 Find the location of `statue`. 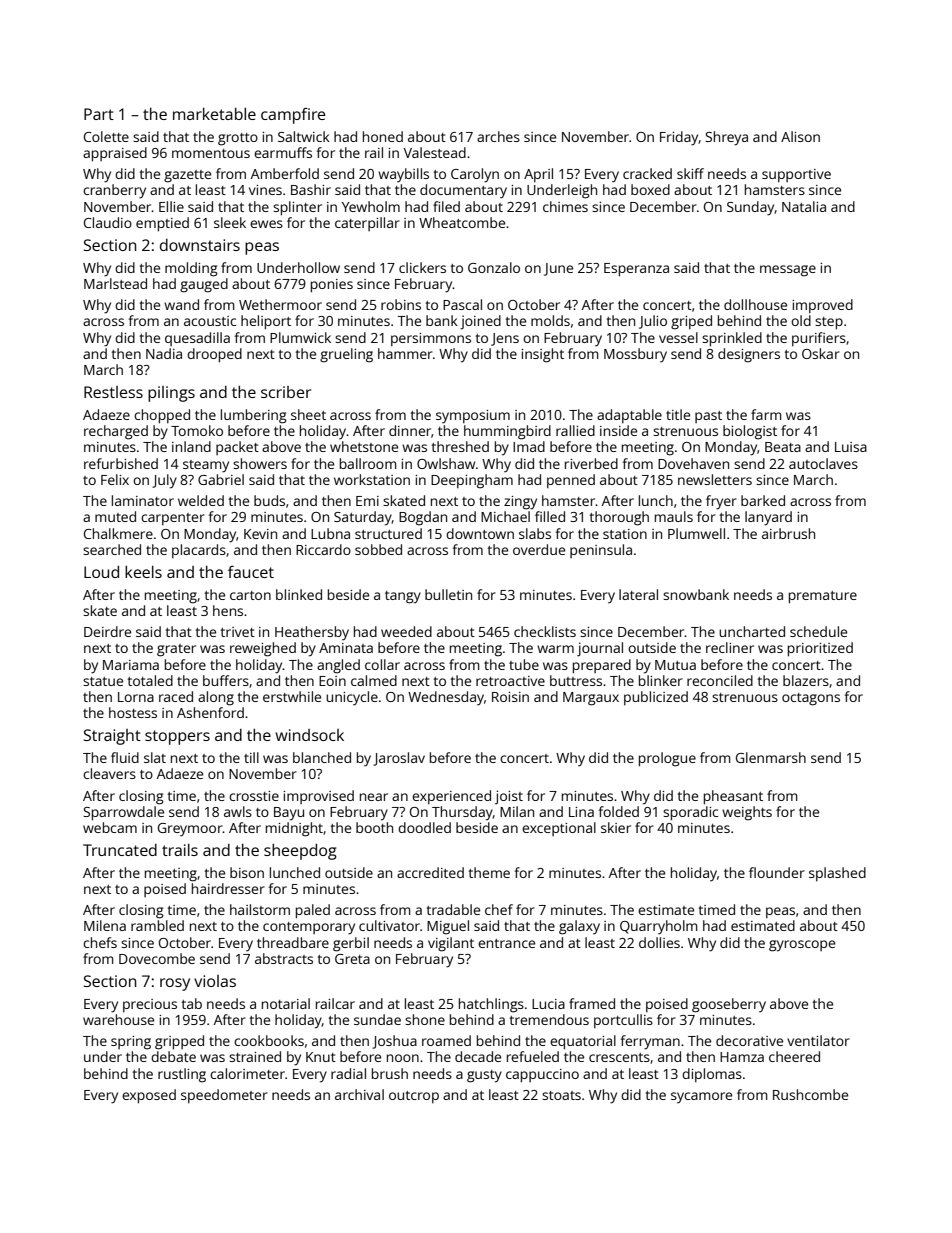

statue is located at coordinates (103, 681).
